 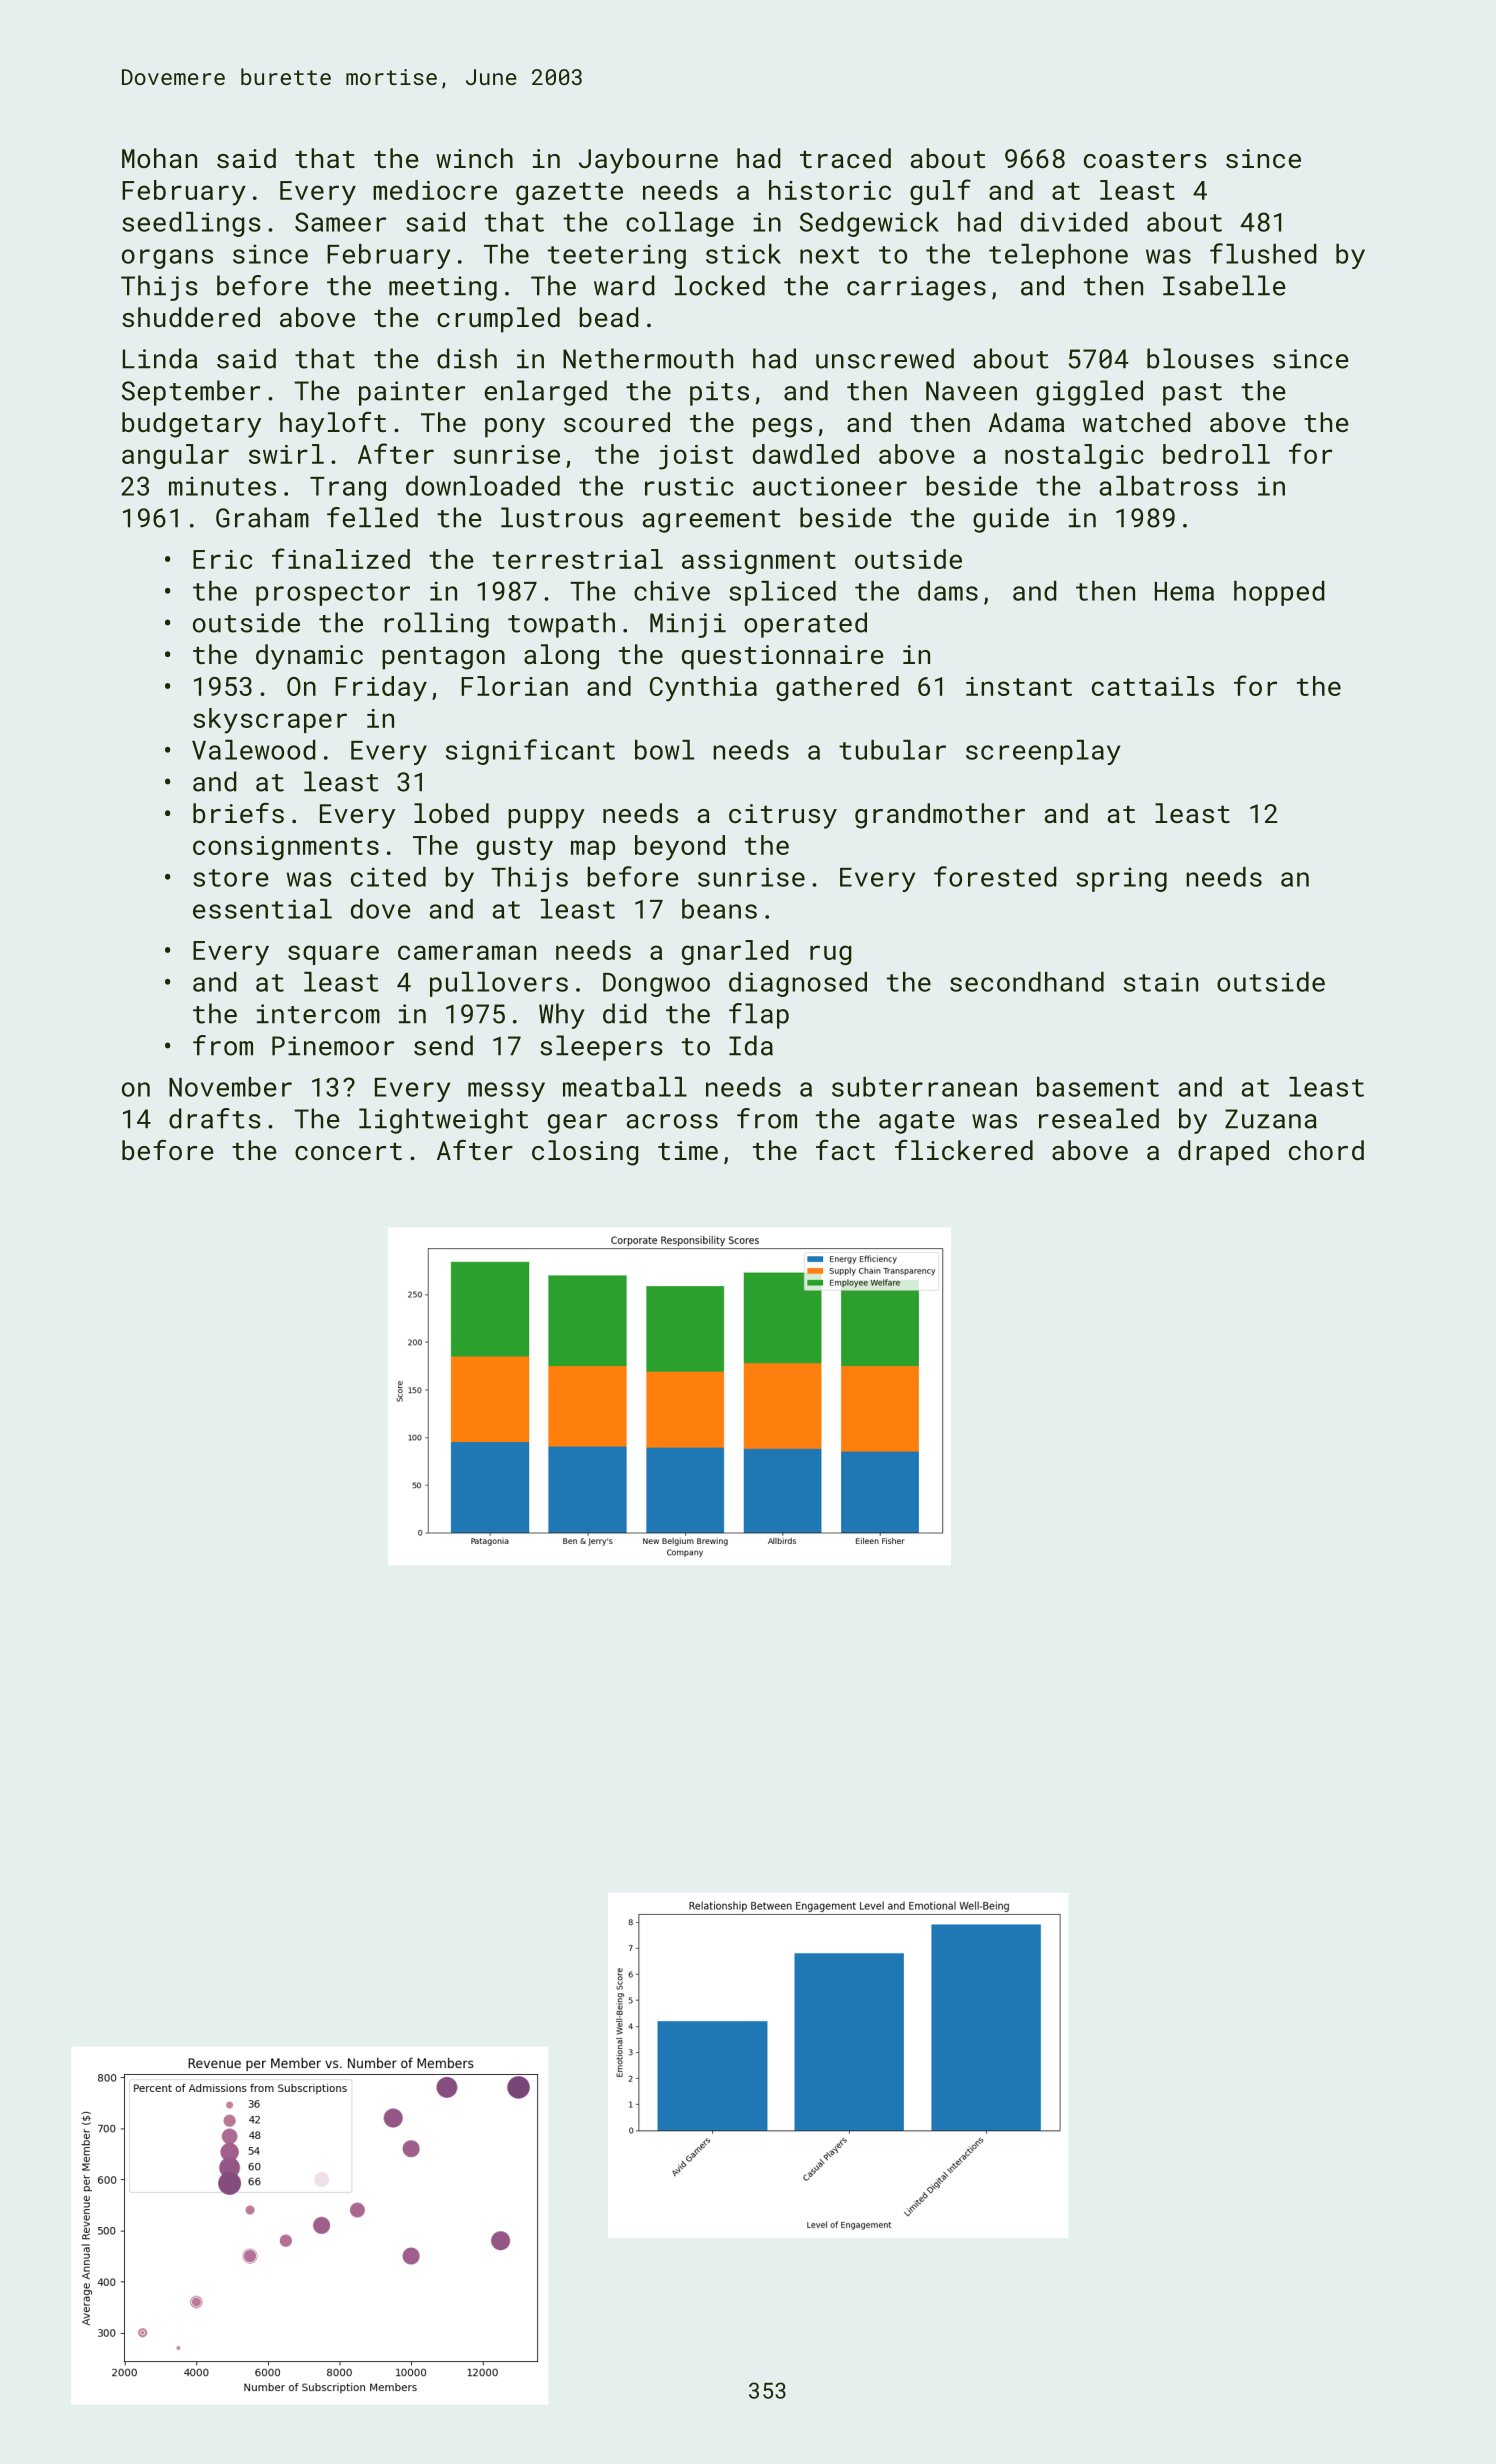 I want to click on puppy, so click(x=546, y=819).
